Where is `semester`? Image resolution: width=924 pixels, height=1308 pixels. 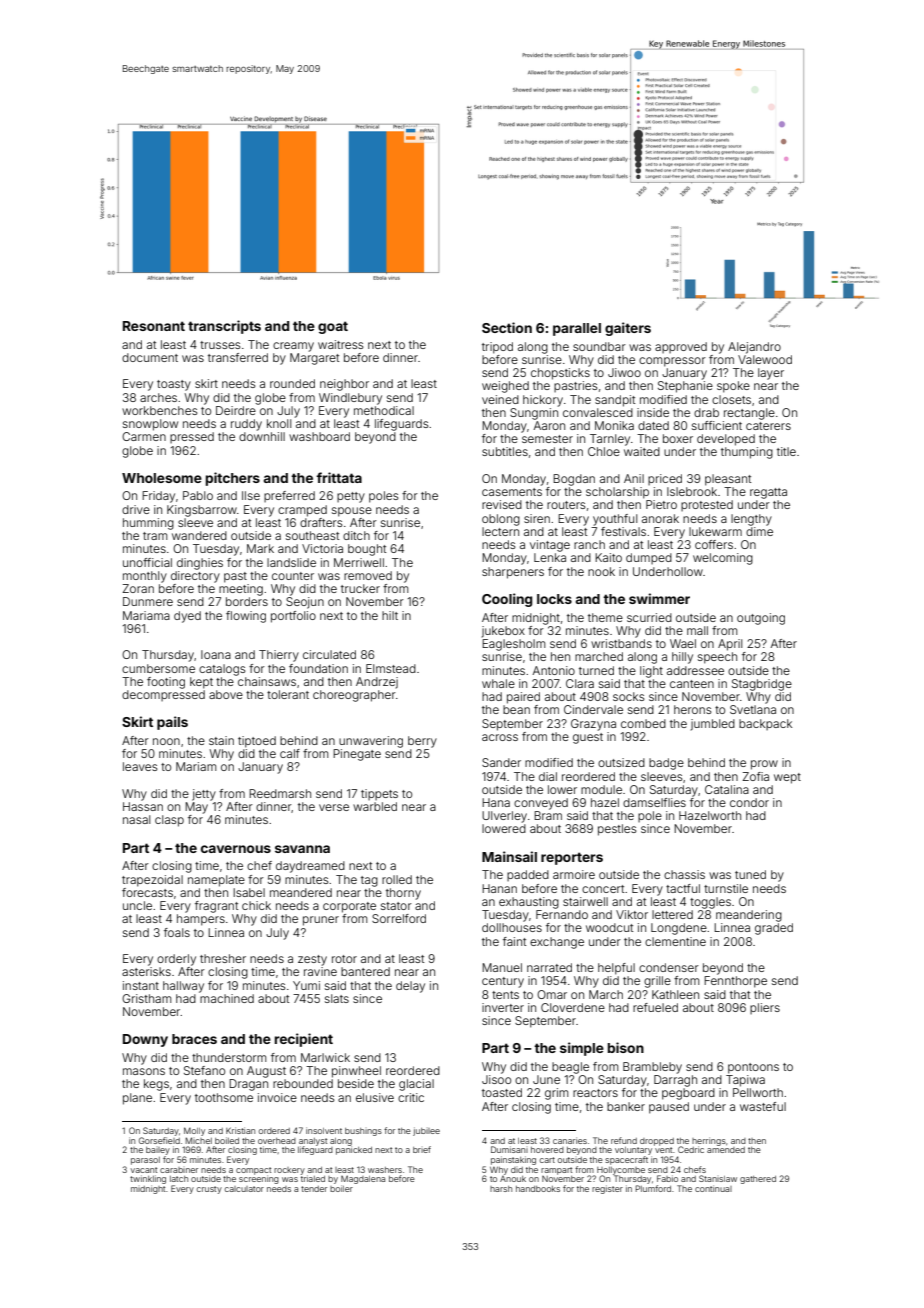 semester is located at coordinates (547, 439).
